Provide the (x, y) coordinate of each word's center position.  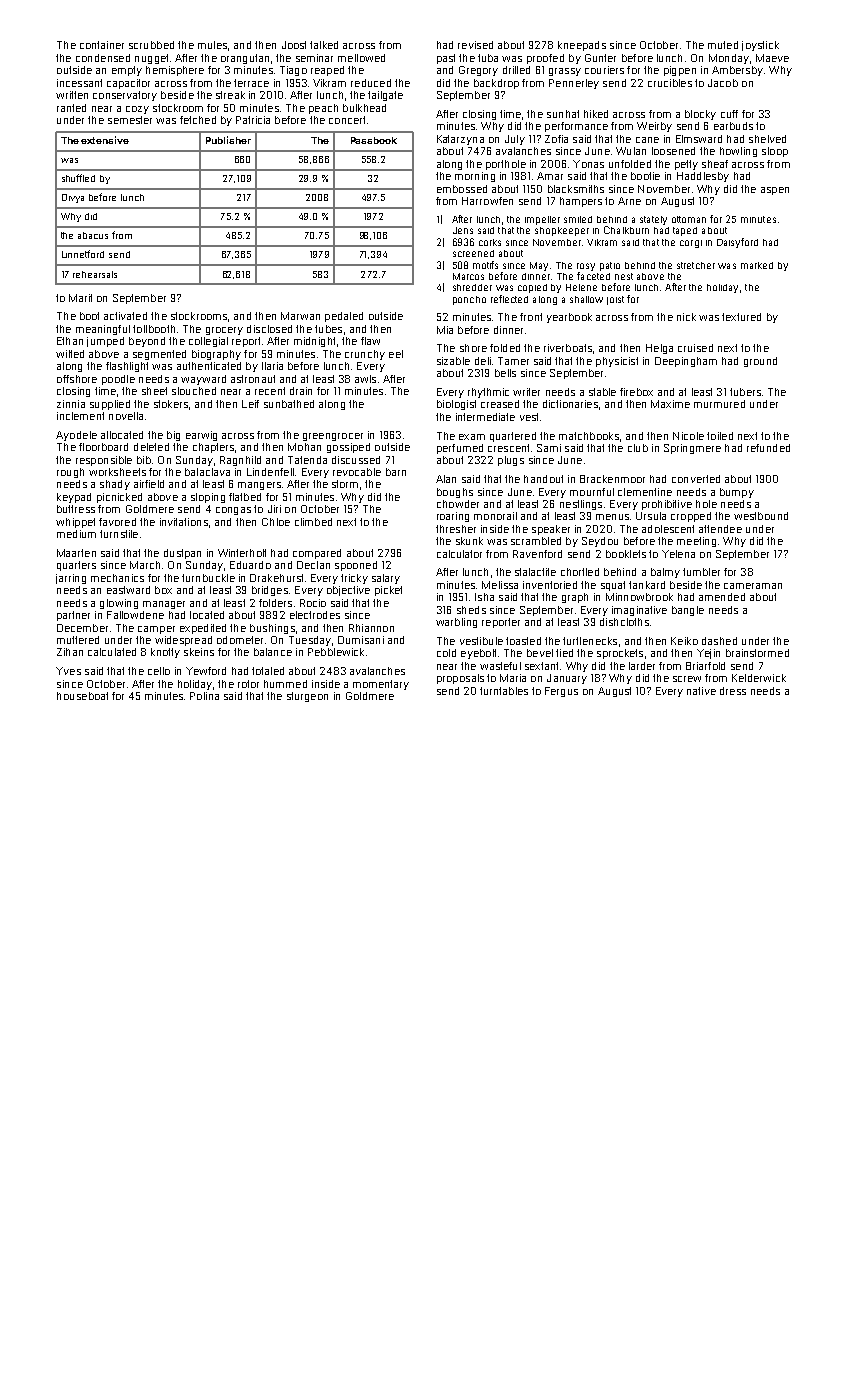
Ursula (651, 516)
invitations (184, 522)
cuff (729, 114)
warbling (456, 623)
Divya (73, 198)
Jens (463, 230)
